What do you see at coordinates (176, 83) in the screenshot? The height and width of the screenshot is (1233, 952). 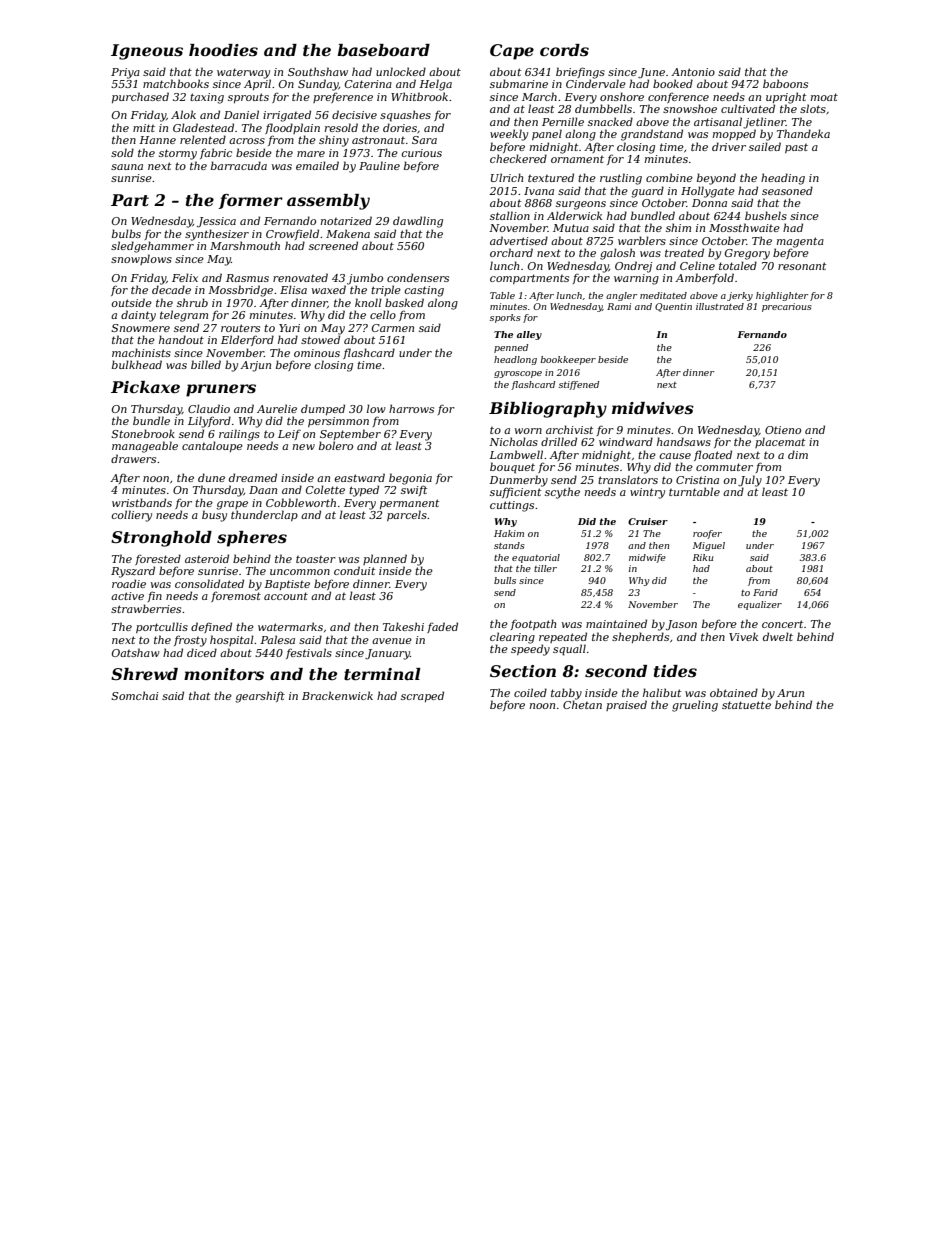 I see `matchbooks` at bounding box center [176, 83].
